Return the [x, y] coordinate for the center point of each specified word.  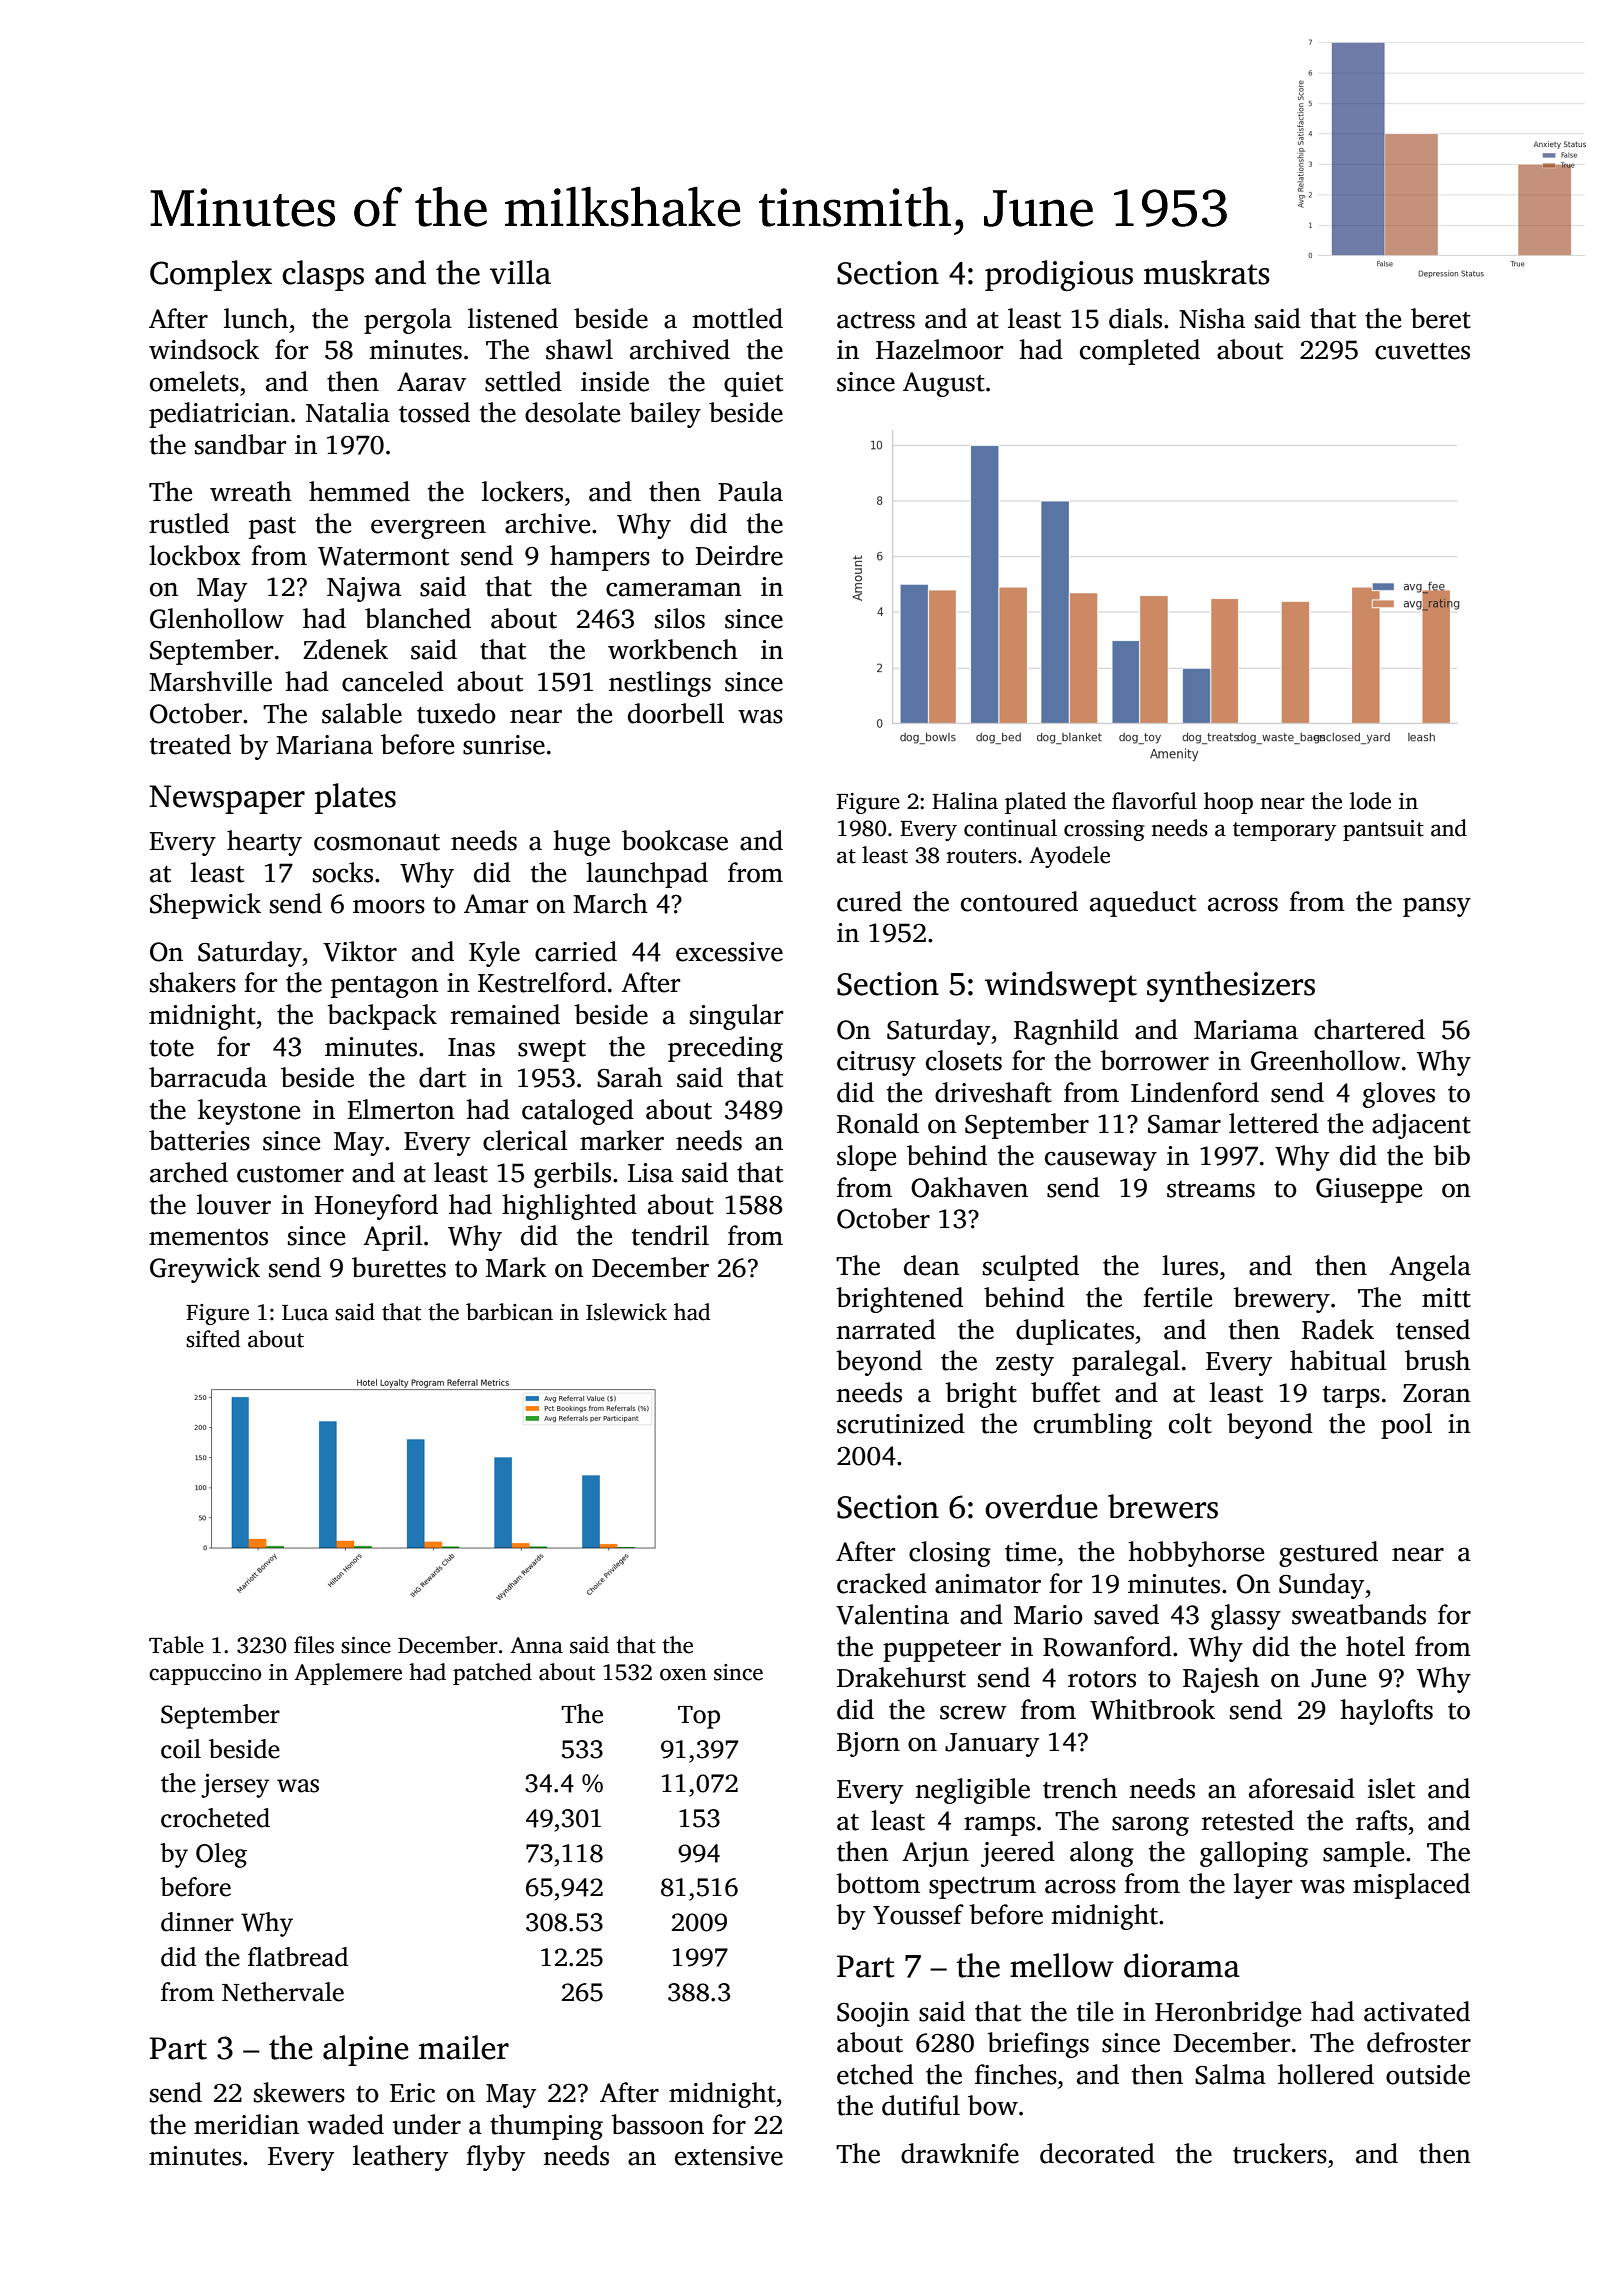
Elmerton [401, 1109]
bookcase [675, 840]
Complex [211, 275]
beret [1441, 318]
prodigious [1059, 275]
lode [1370, 801]
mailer [464, 2047]
